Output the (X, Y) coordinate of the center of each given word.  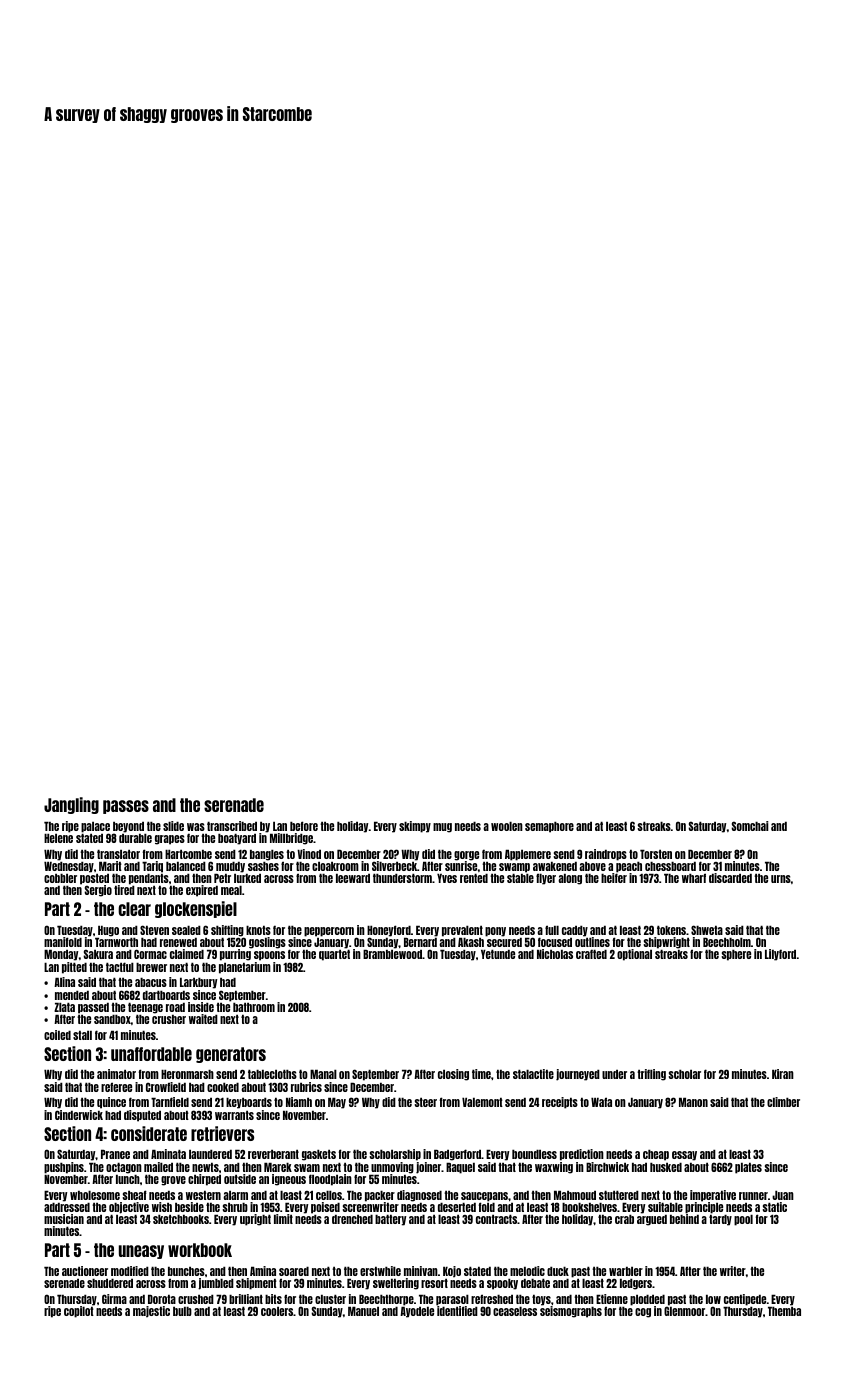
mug (442, 828)
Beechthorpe (386, 1300)
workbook (200, 1250)
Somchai (750, 826)
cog (643, 1313)
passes (126, 807)
